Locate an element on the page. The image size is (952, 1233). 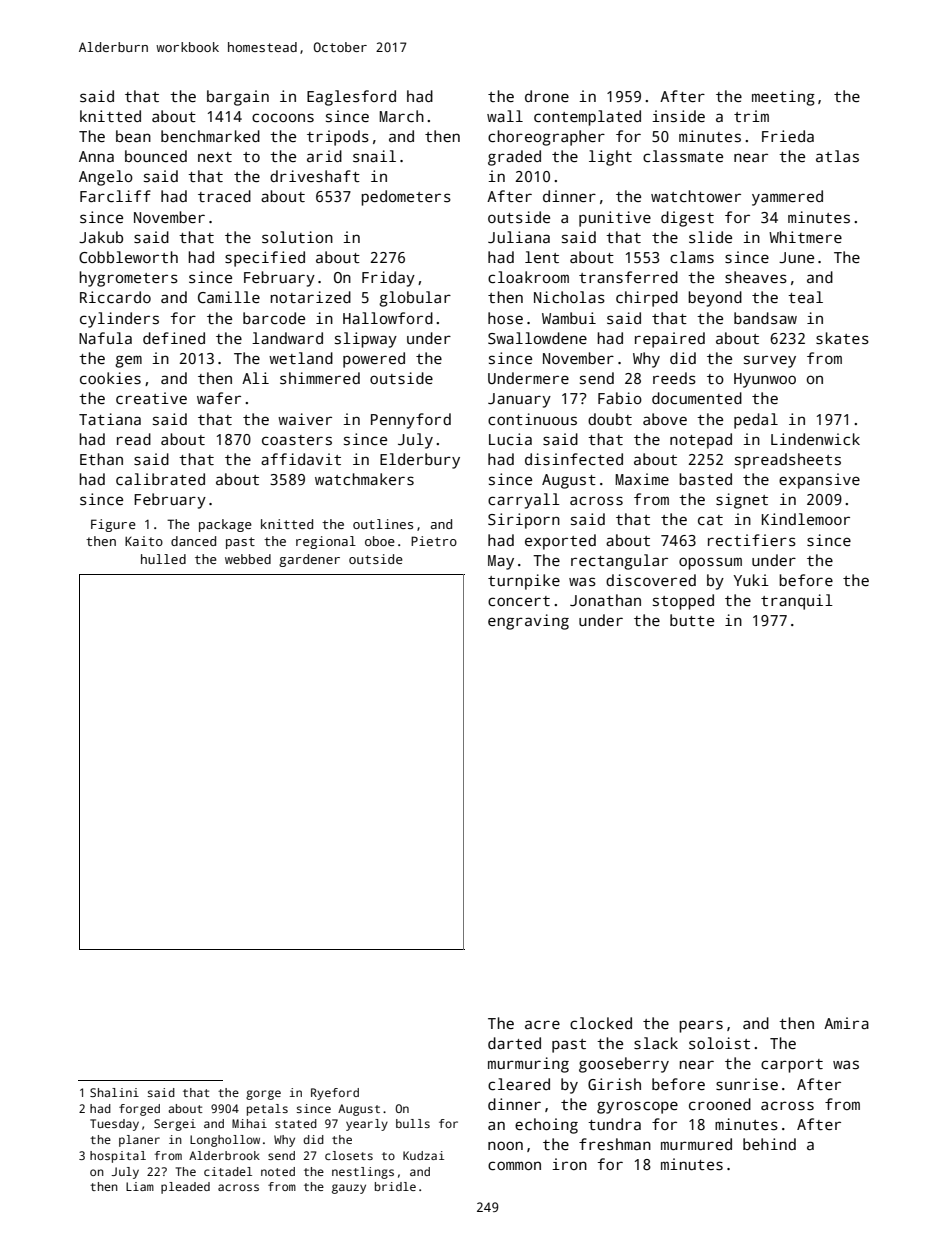
Liam is located at coordinates (140, 1186).
